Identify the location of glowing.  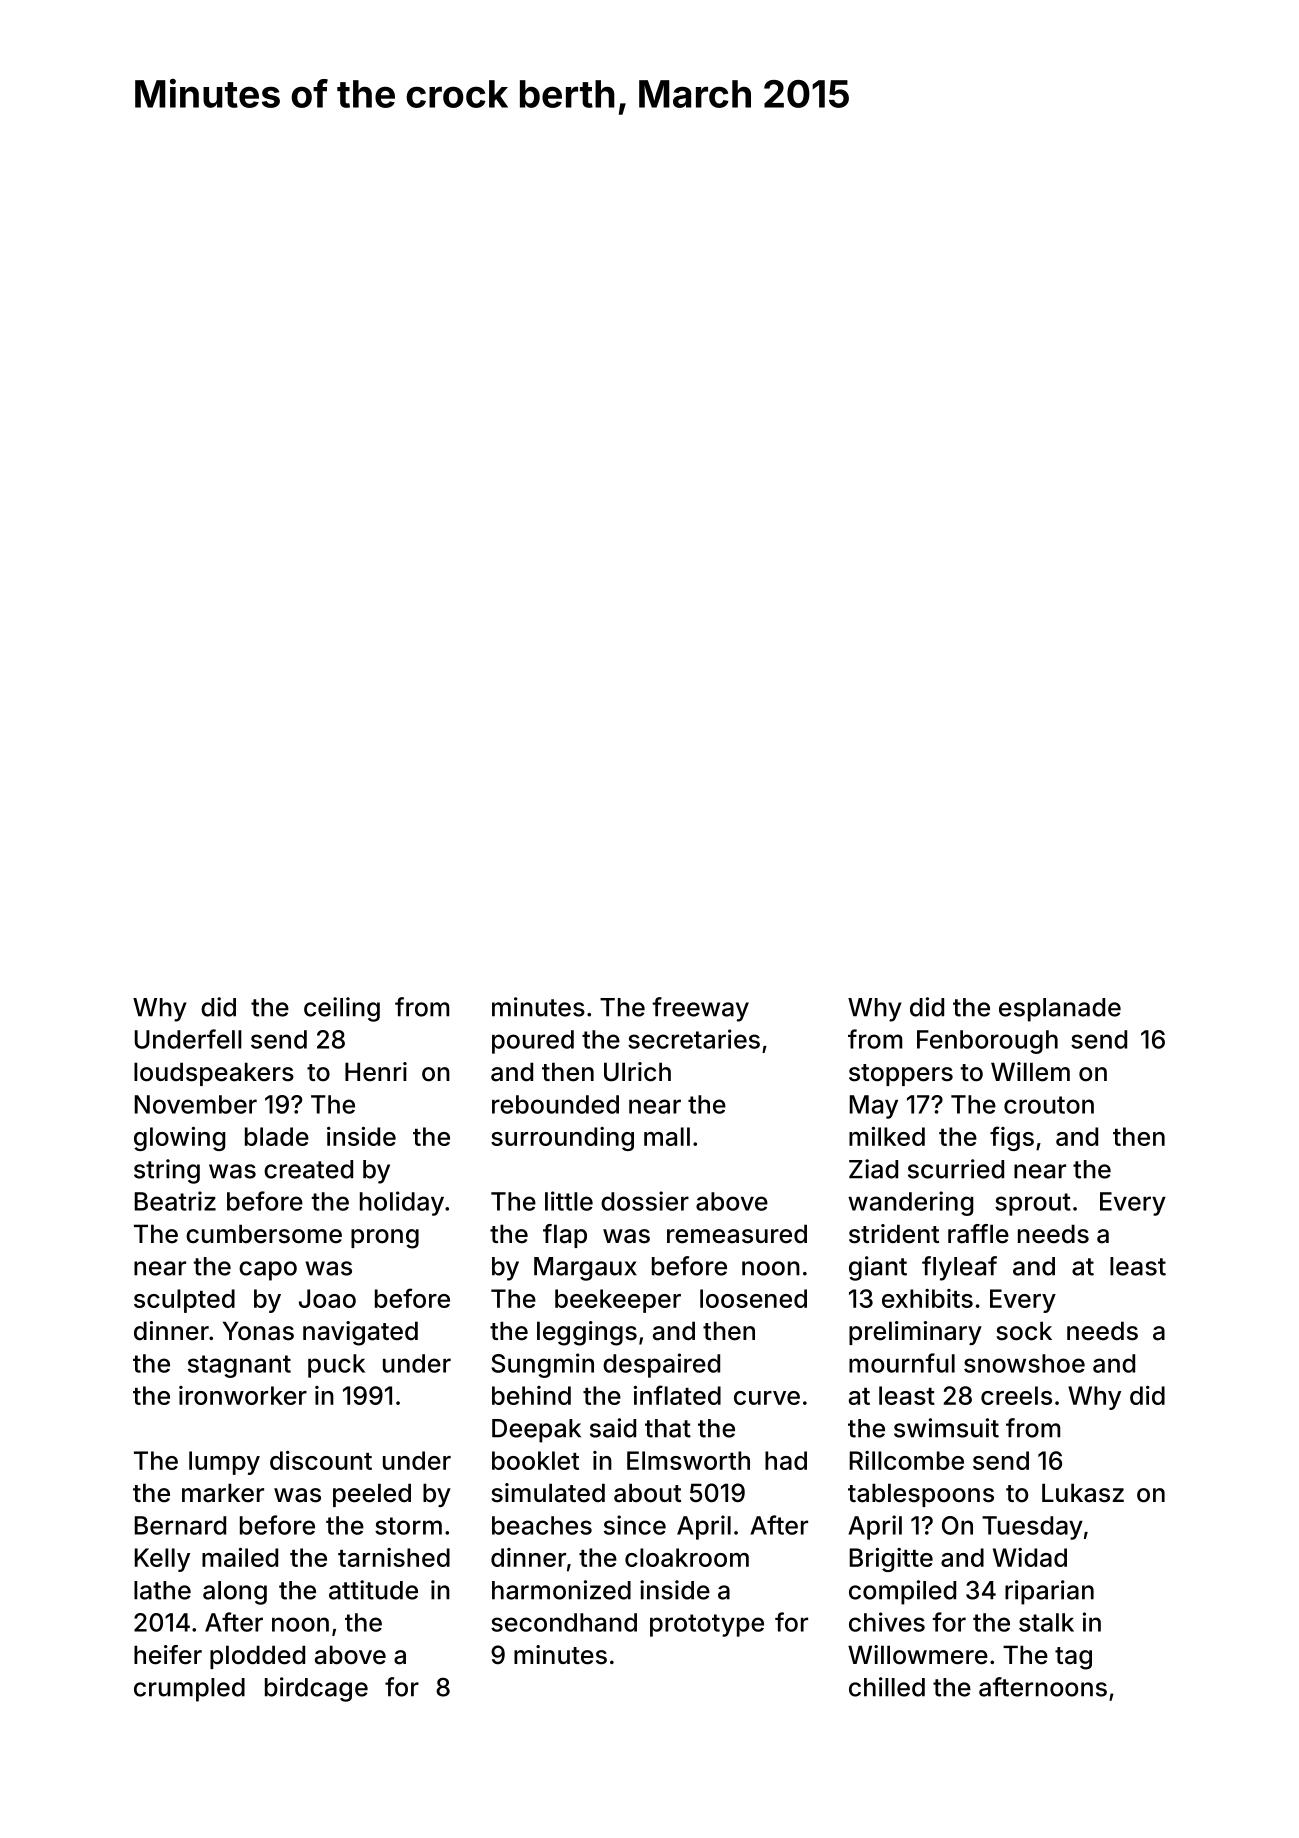
(179, 1139).
